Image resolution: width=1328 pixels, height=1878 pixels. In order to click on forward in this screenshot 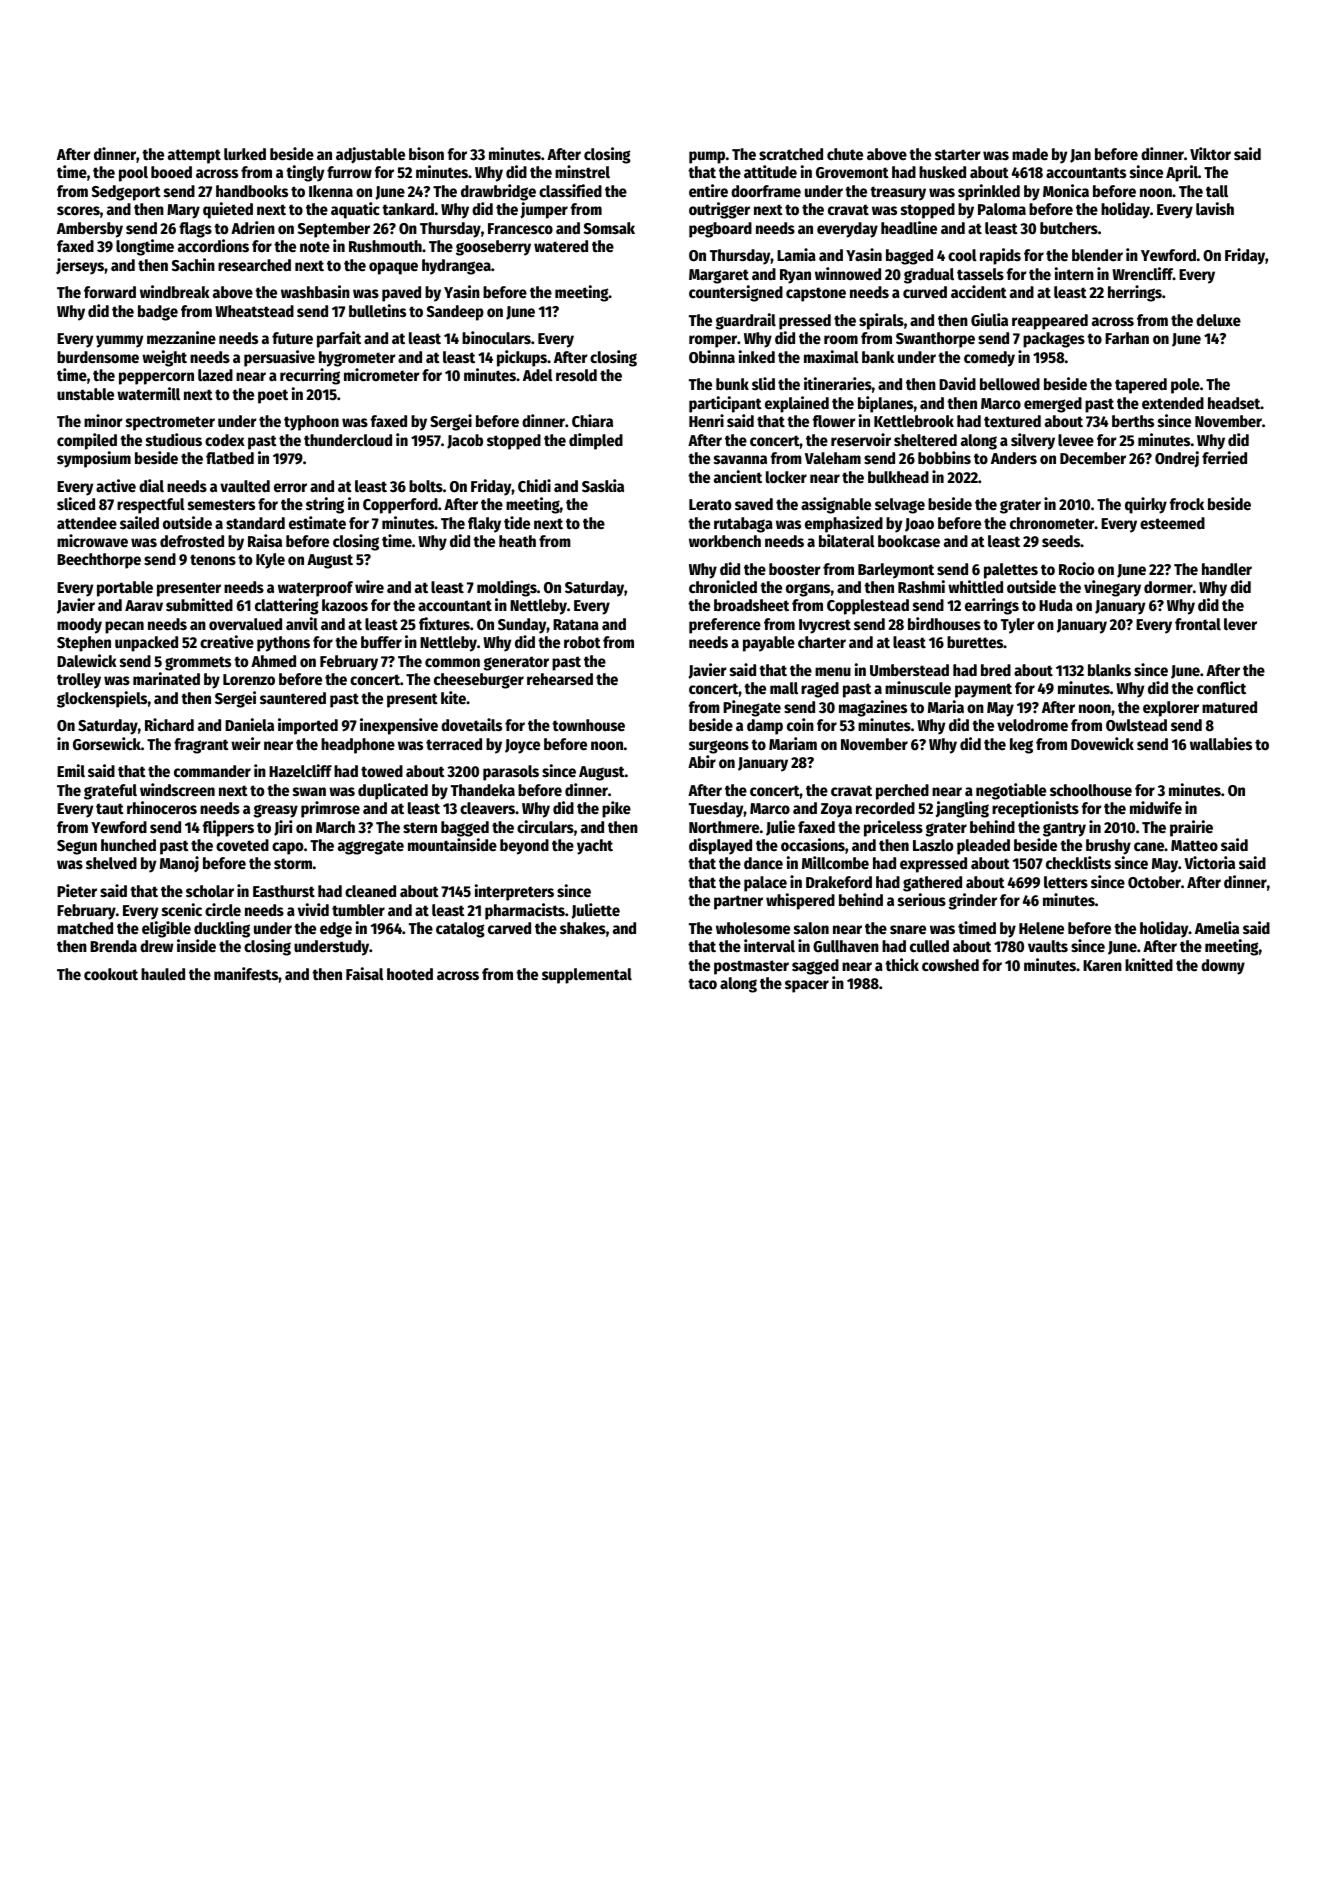, I will do `click(110, 292)`.
